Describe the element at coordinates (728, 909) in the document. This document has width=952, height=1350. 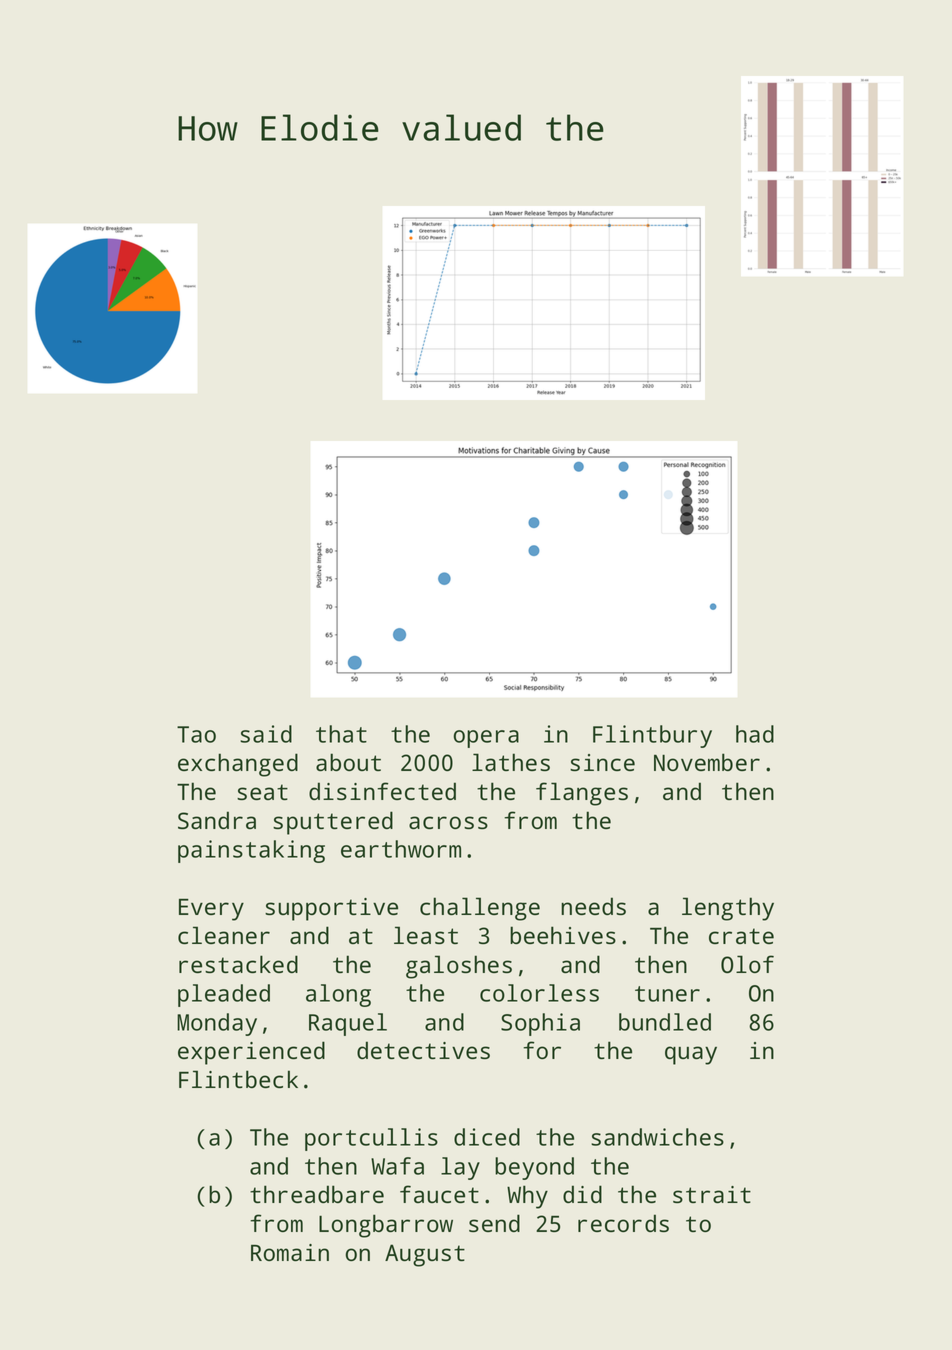
I see `lengthy` at that location.
